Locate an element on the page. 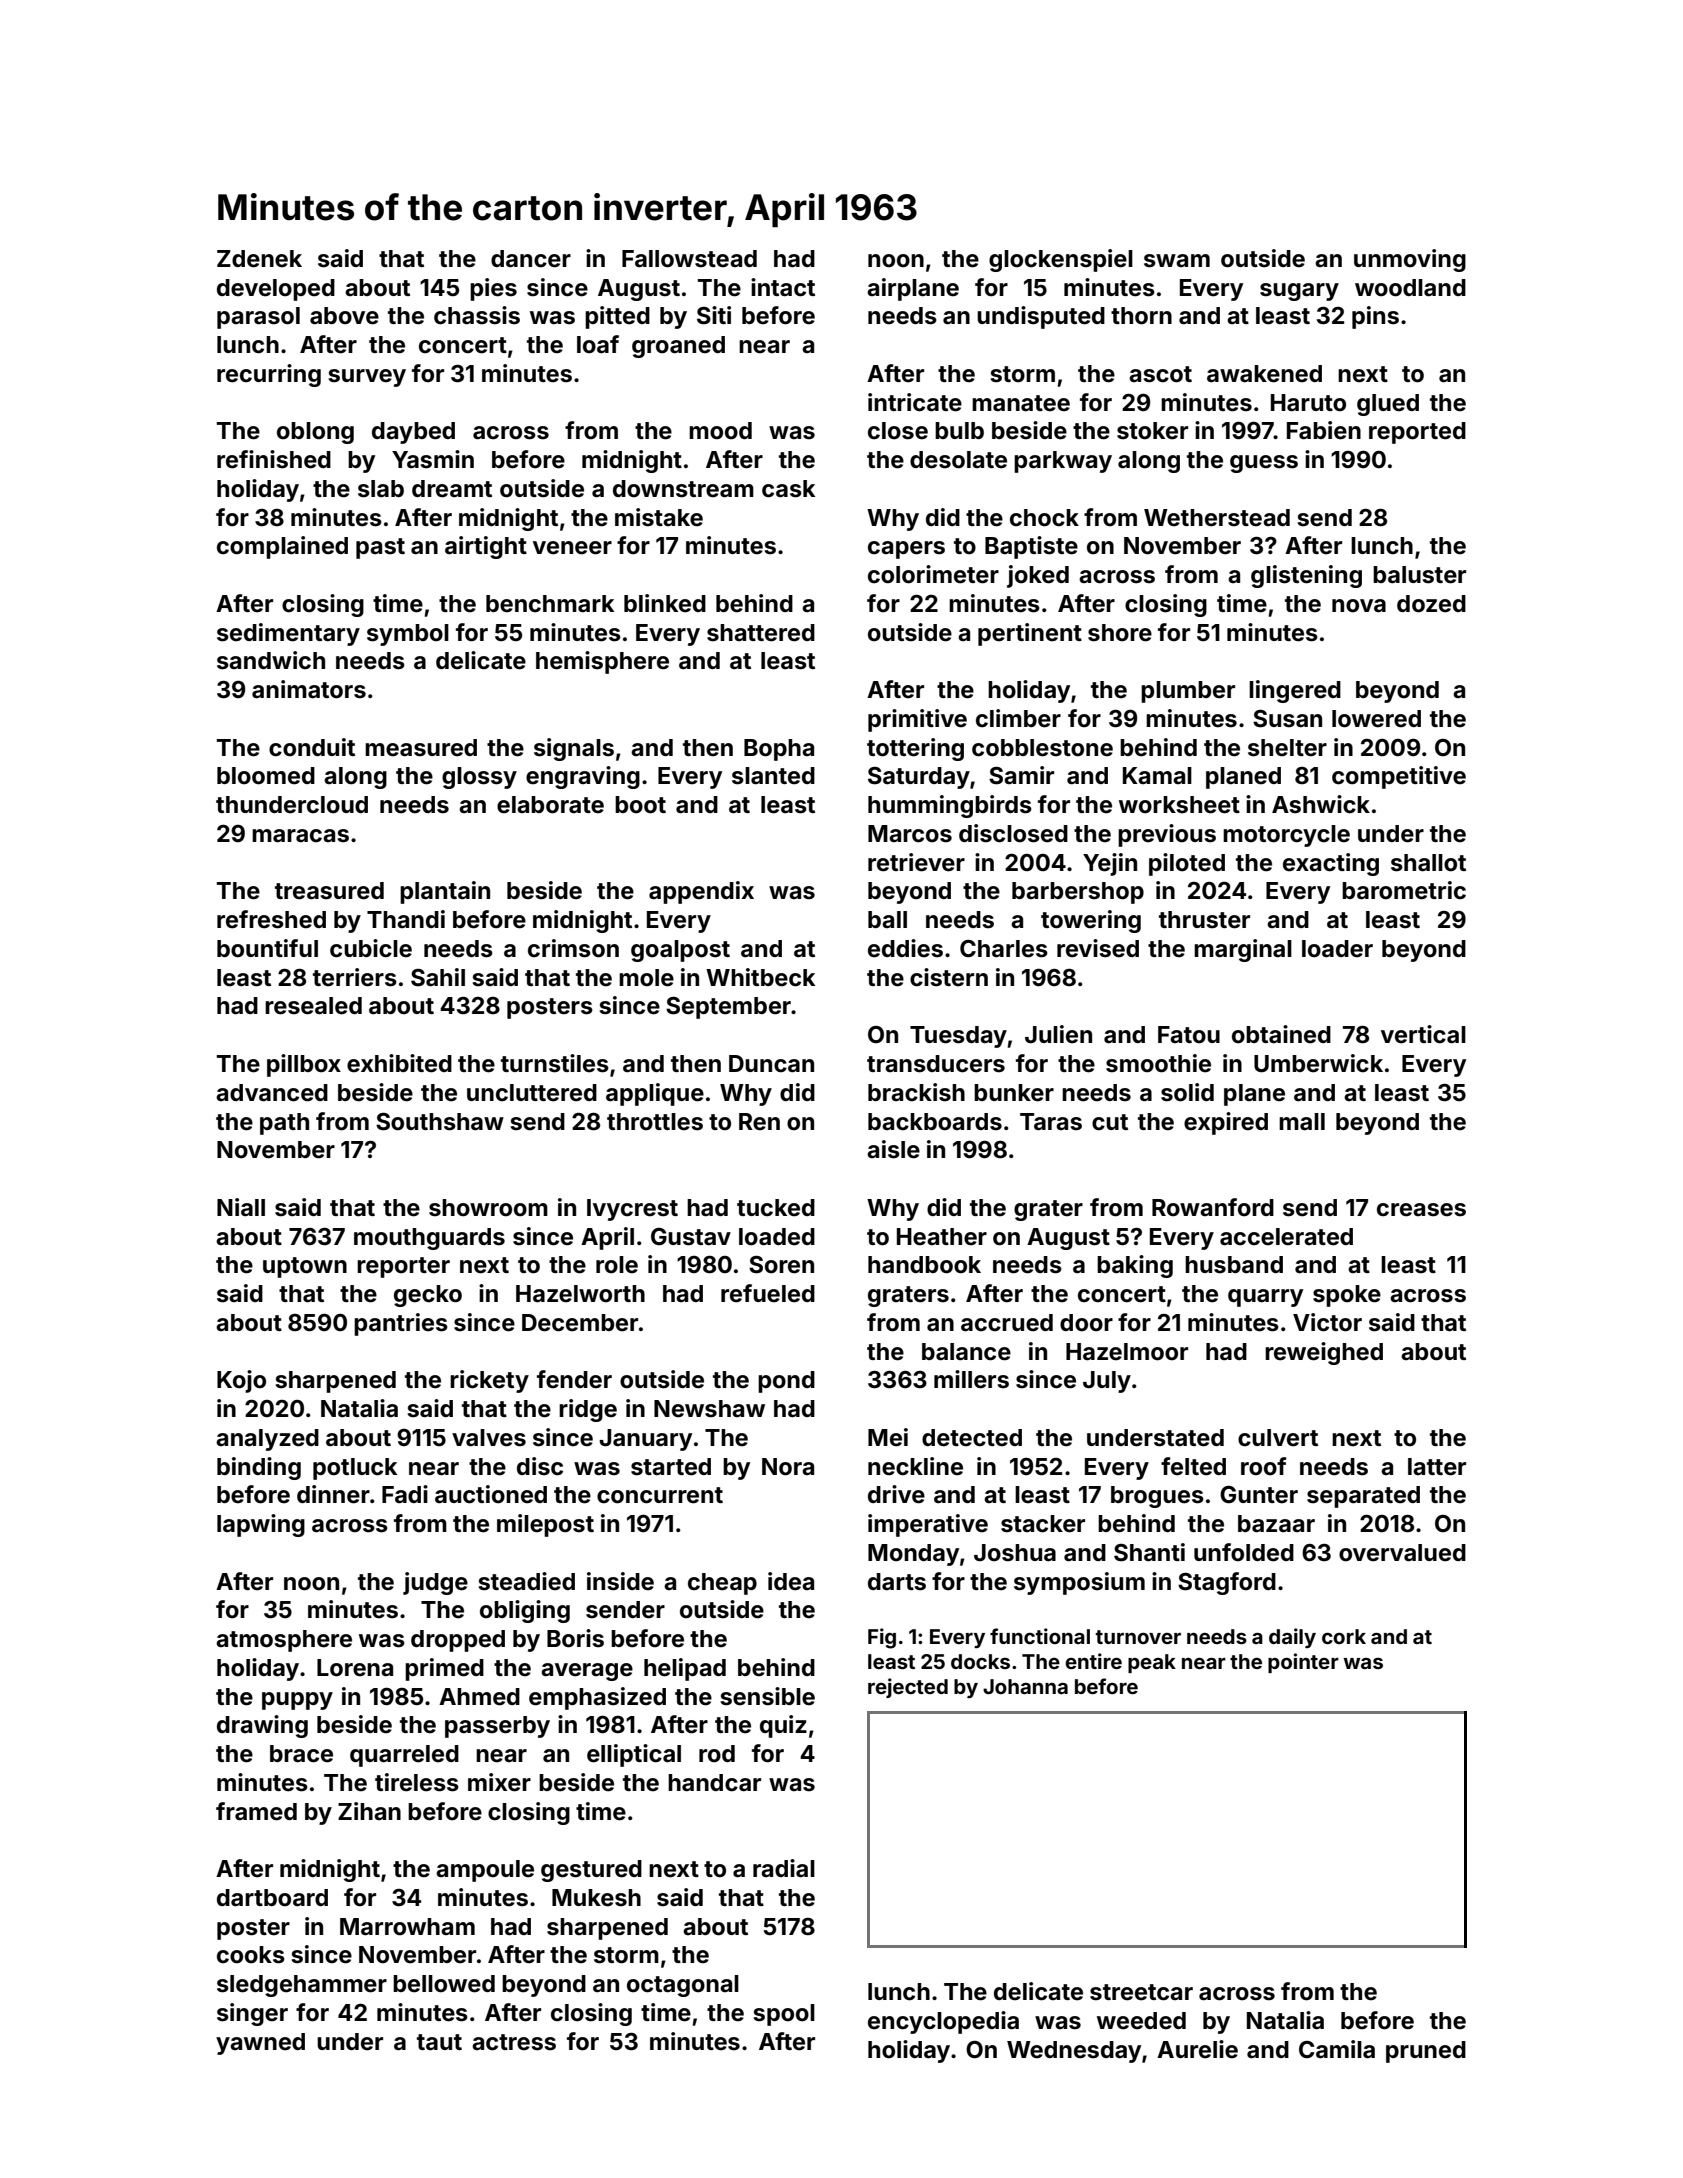 The width and height of the page is (1683, 2178). resealed is located at coordinates (313, 1006).
